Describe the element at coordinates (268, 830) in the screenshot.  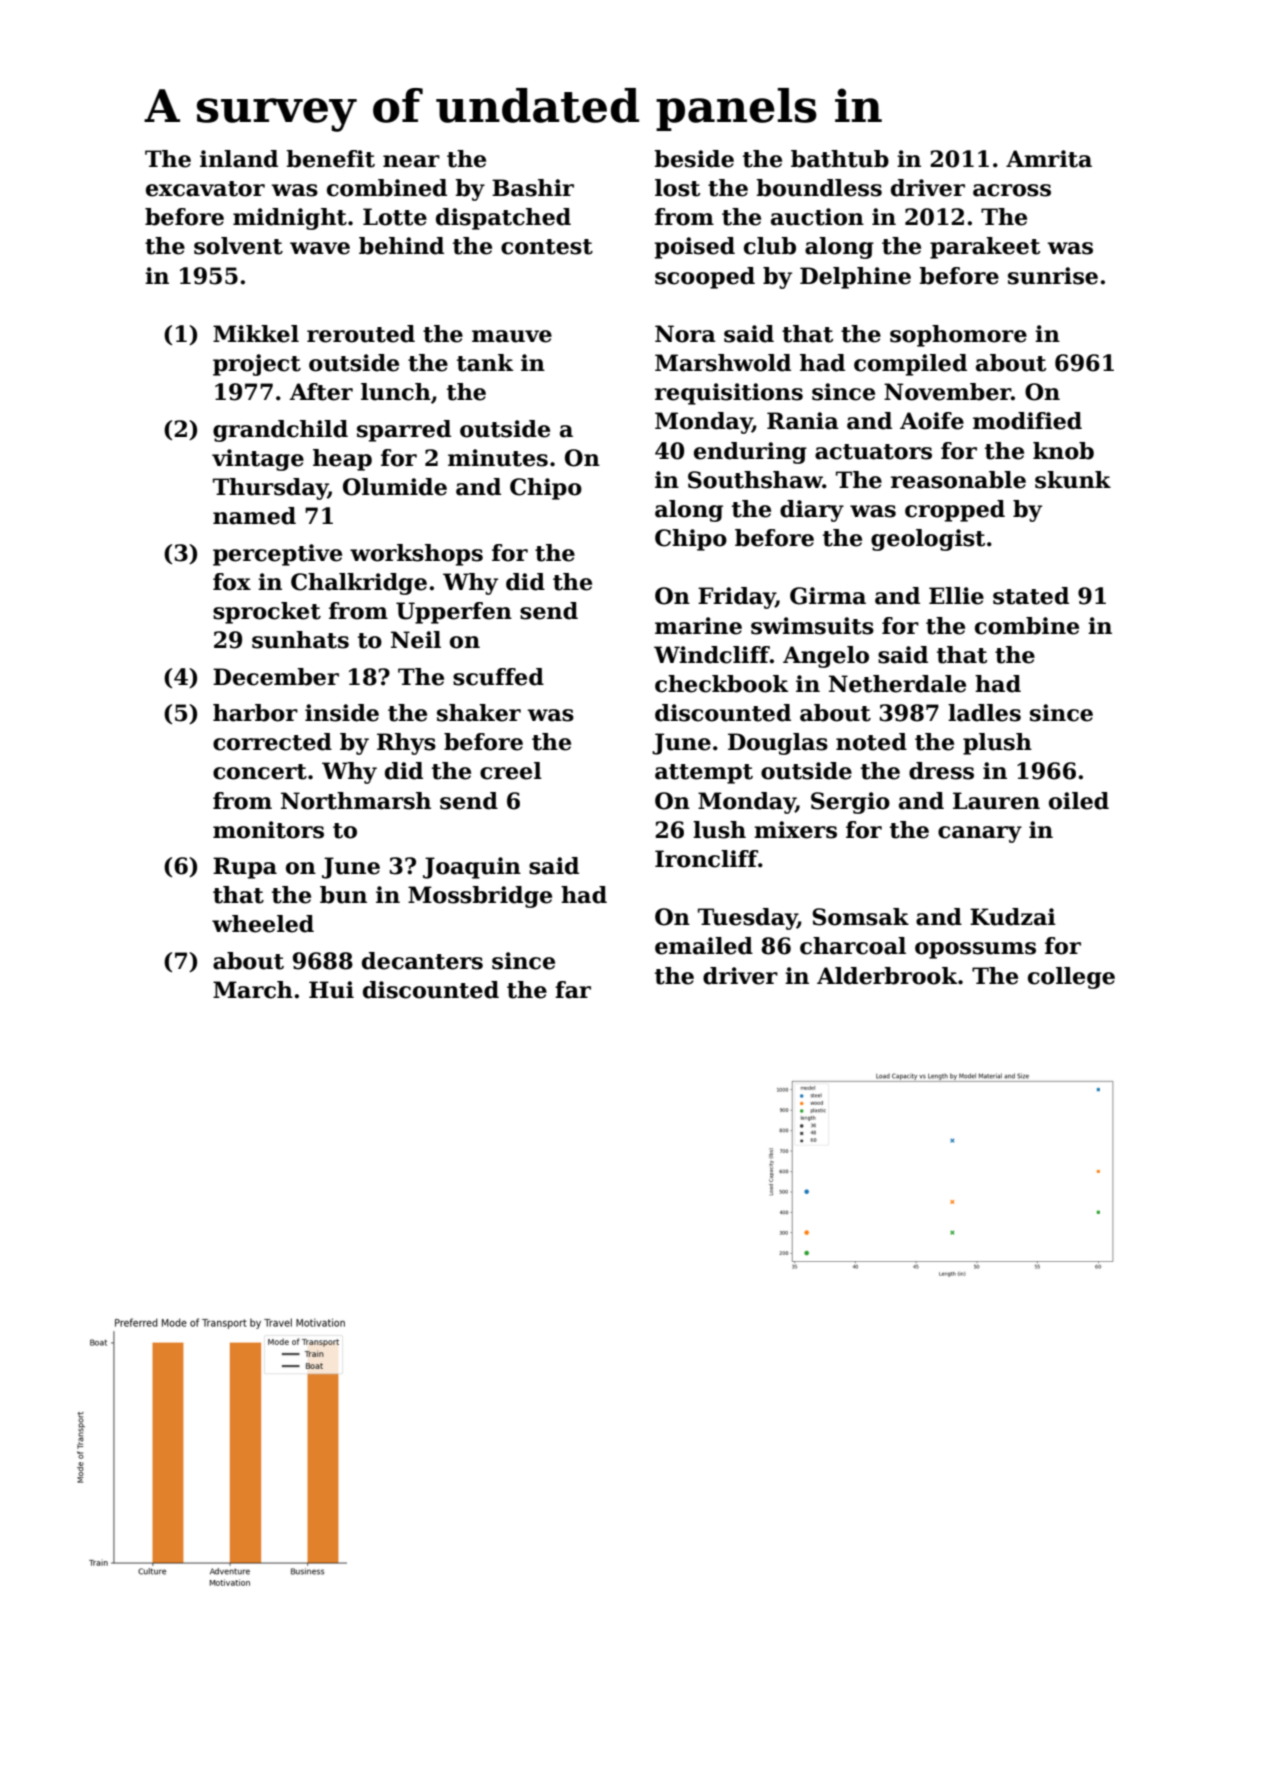
I see `monitors` at that location.
